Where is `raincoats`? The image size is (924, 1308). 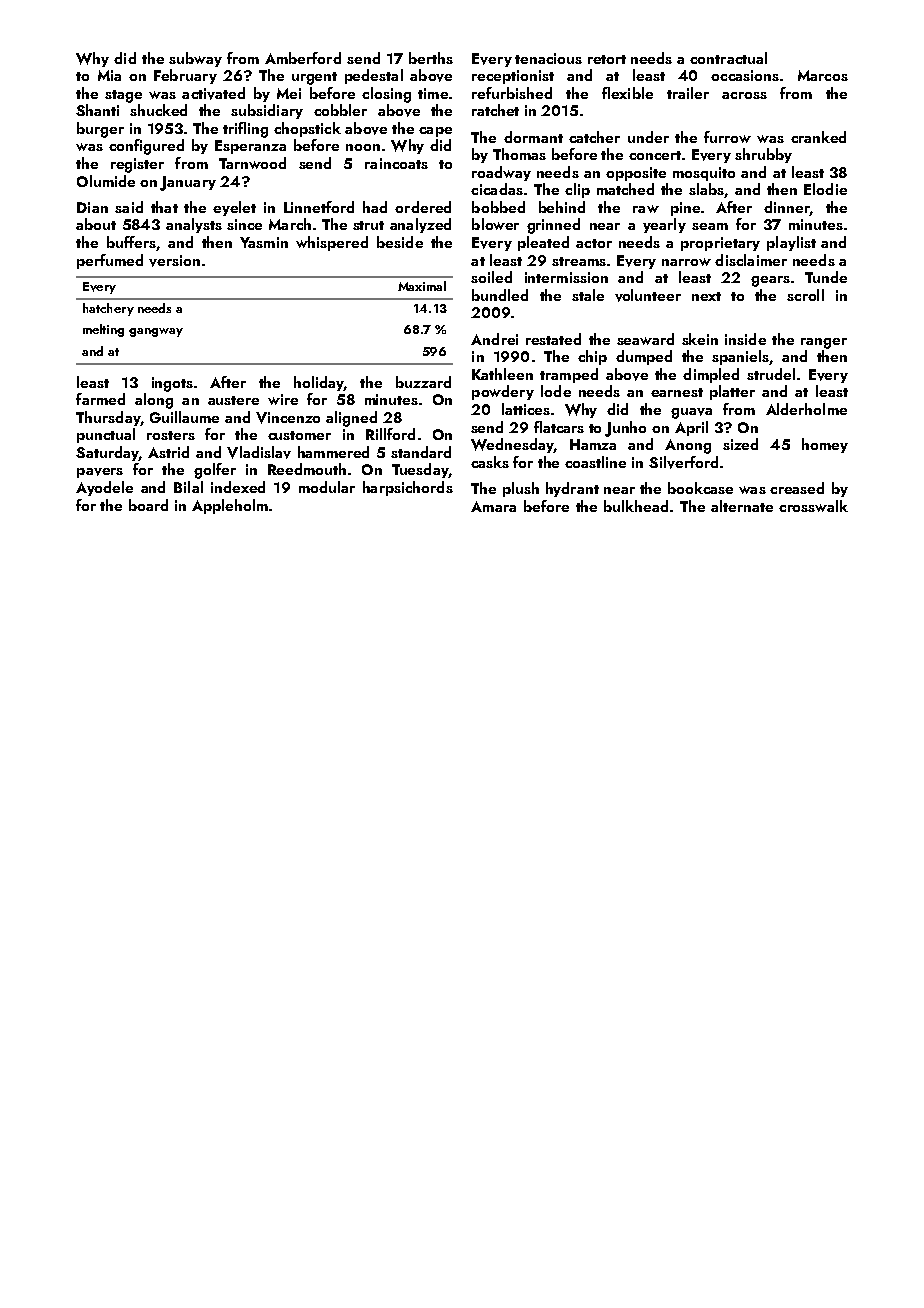 raincoats is located at coordinates (396, 163).
